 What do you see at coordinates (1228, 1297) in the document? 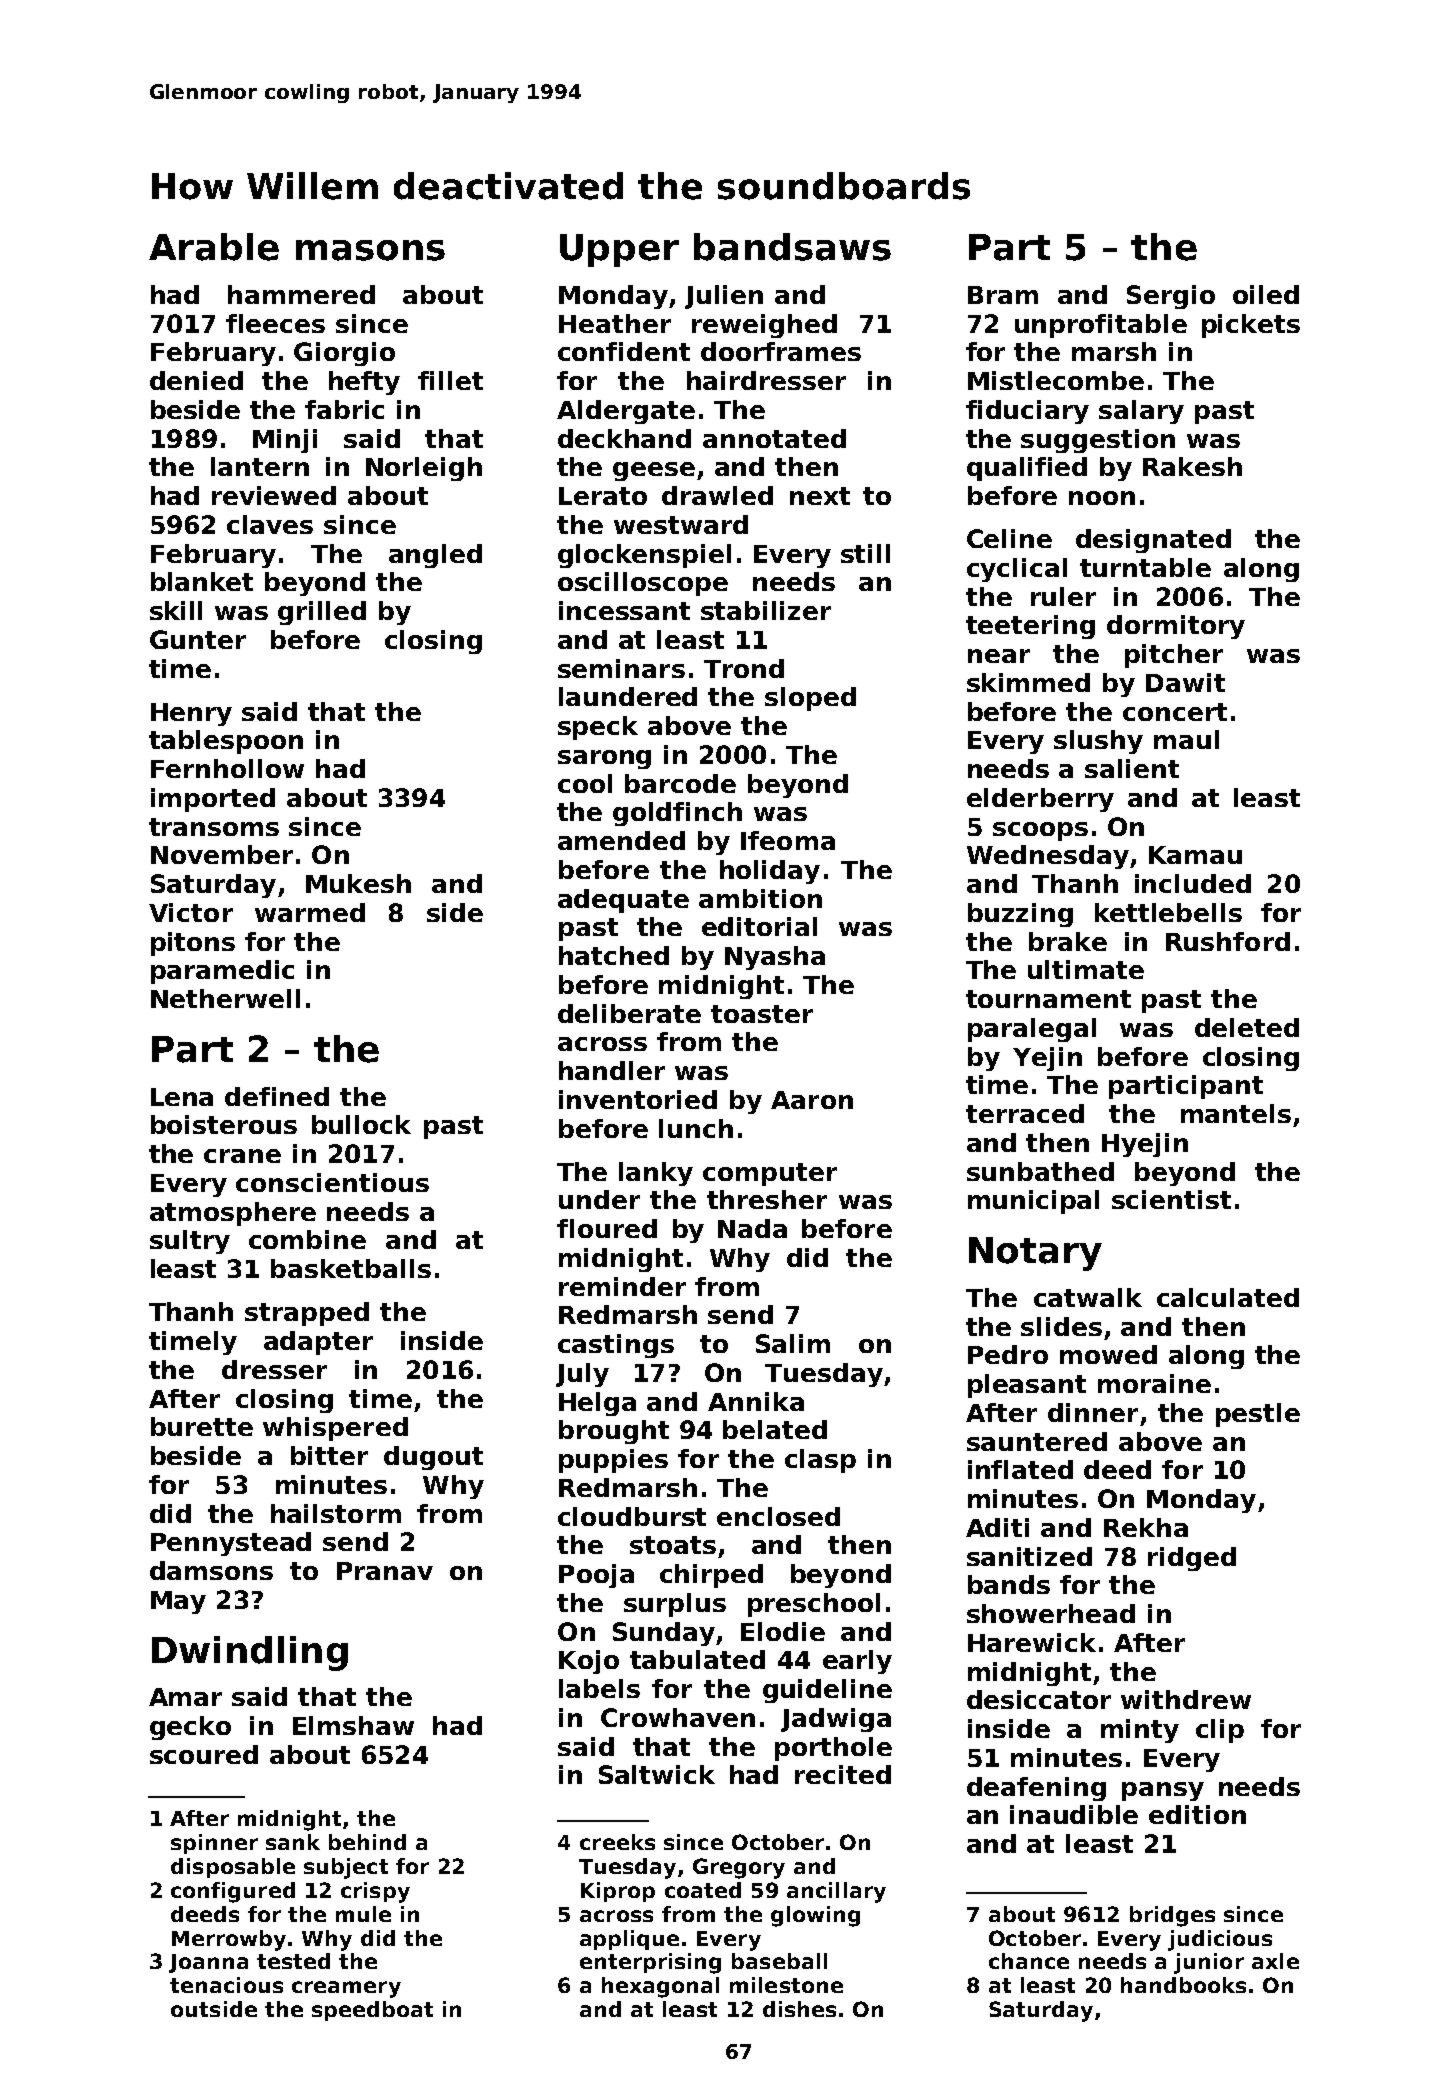
I see `calculated` at bounding box center [1228, 1297].
